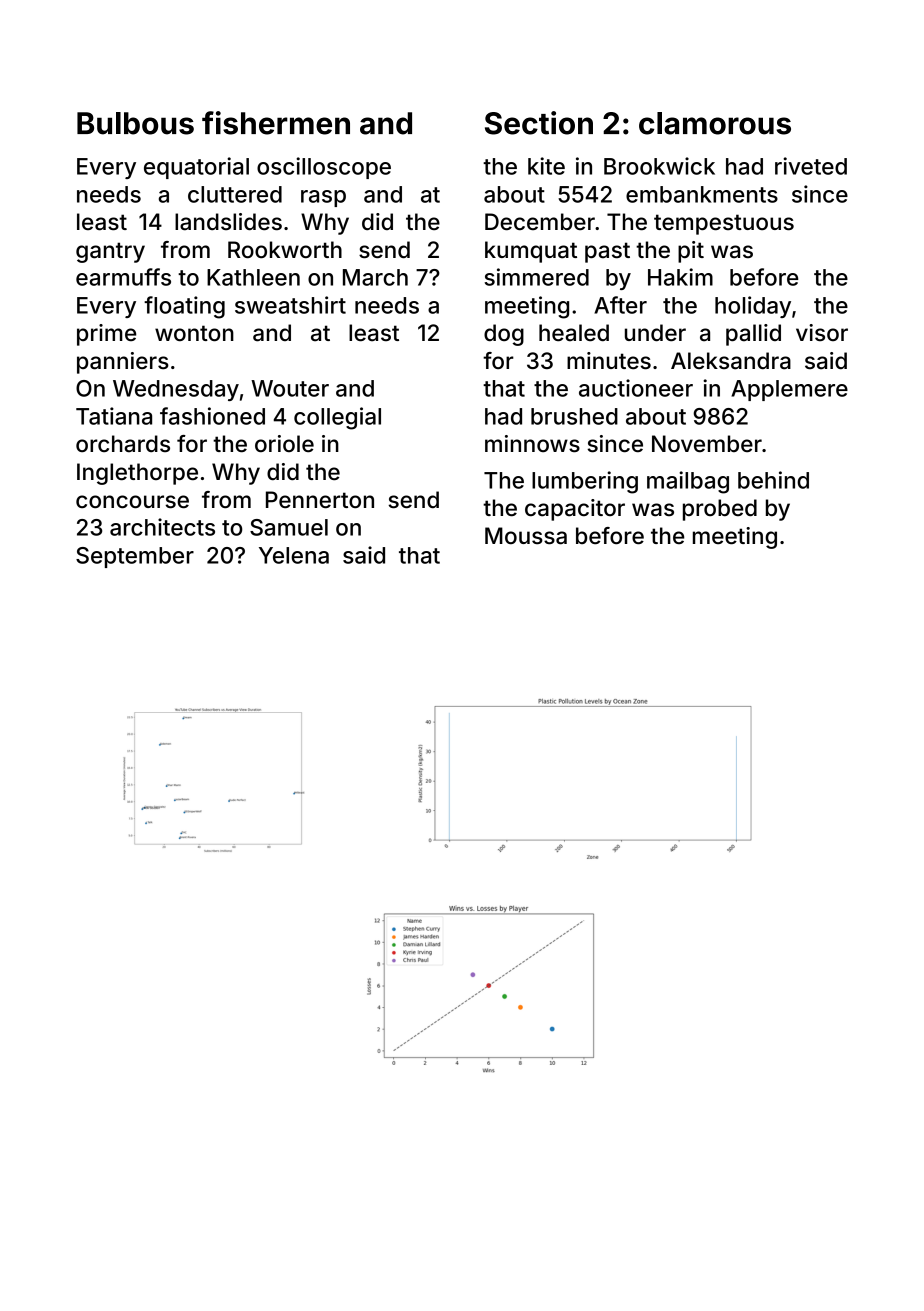 The height and width of the screenshot is (1311, 924). What do you see at coordinates (789, 390) in the screenshot?
I see `Applemere` at bounding box center [789, 390].
